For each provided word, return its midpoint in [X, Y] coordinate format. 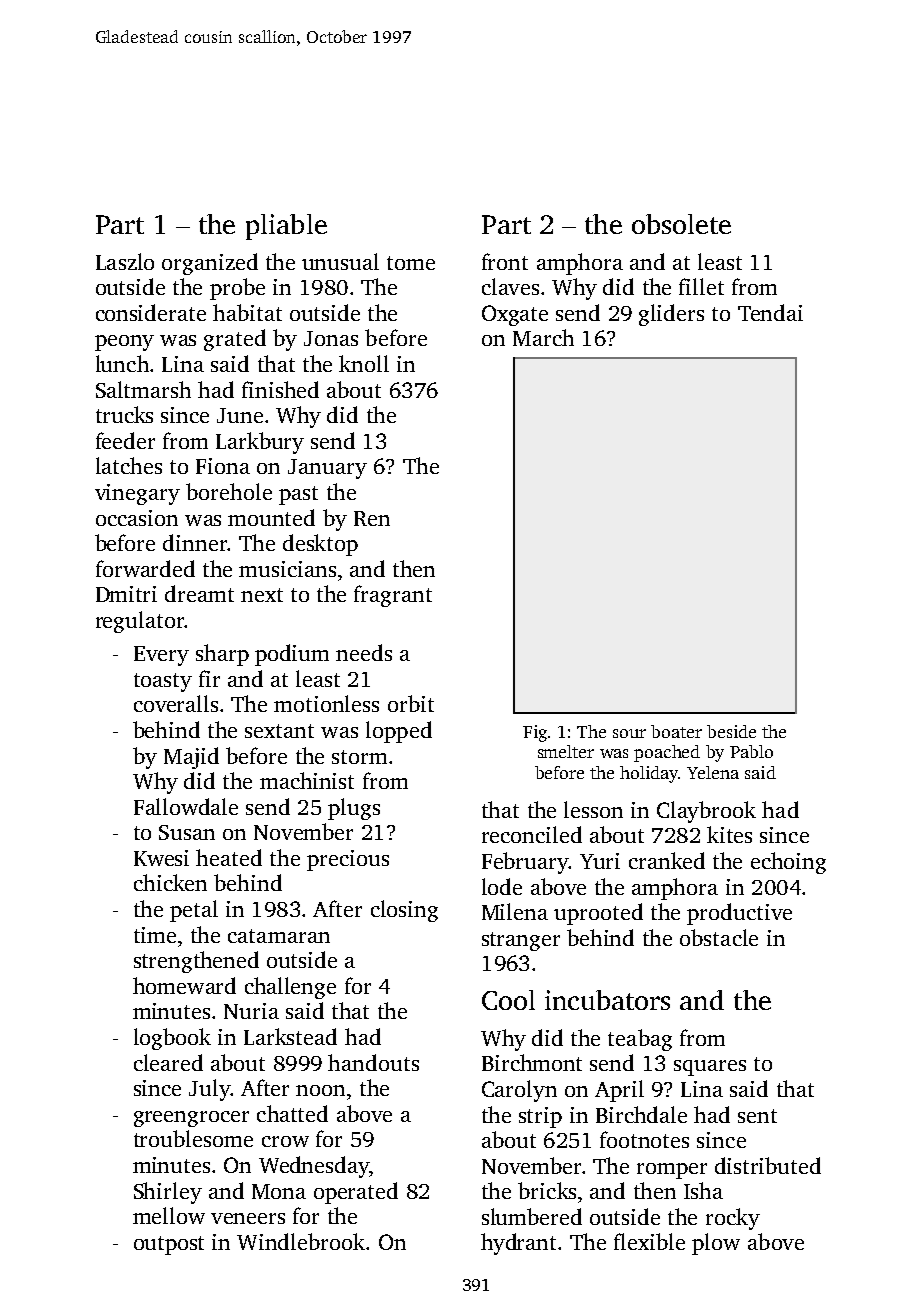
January [327, 469]
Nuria [251, 1011]
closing [404, 911]
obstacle [719, 937]
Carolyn [519, 1091]
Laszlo [125, 261]
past [298, 495]
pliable [286, 227]
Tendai [770, 312]
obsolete [681, 224]
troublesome [193, 1138]
